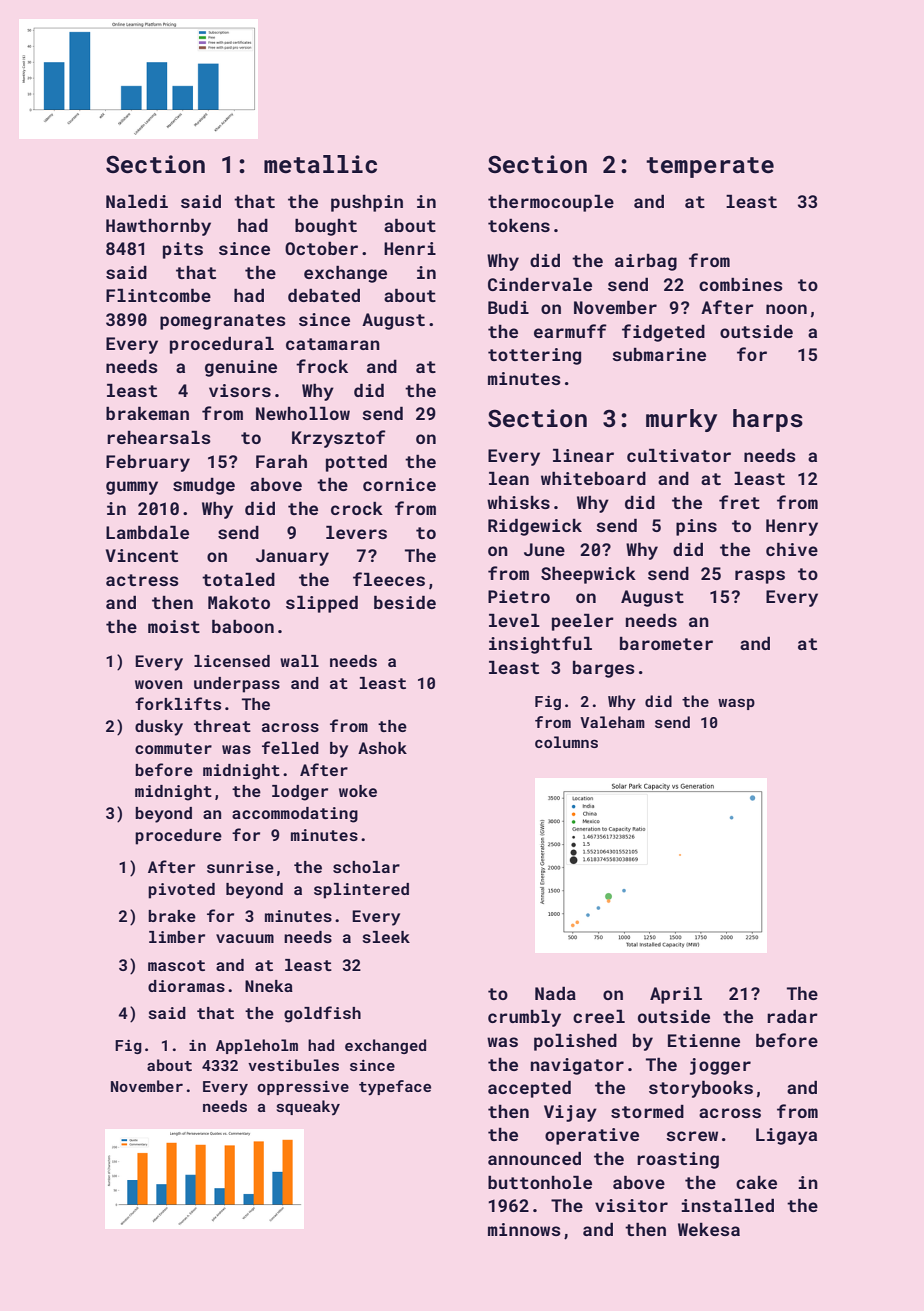 The height and width of the document is (1311, 924). I want to click on threat, so click(222, 726).
